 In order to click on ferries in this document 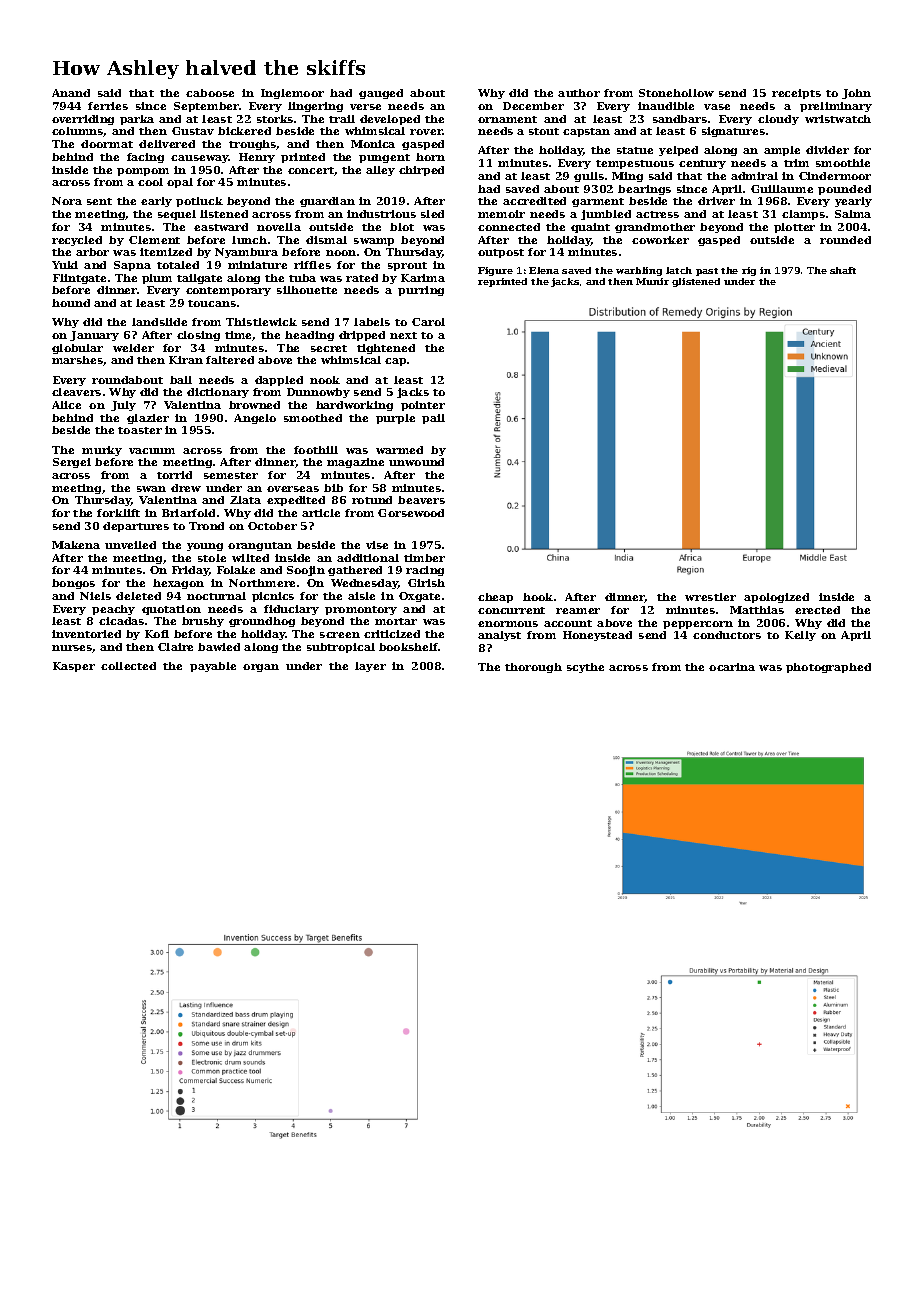, I will do `click(108, 106)`.
